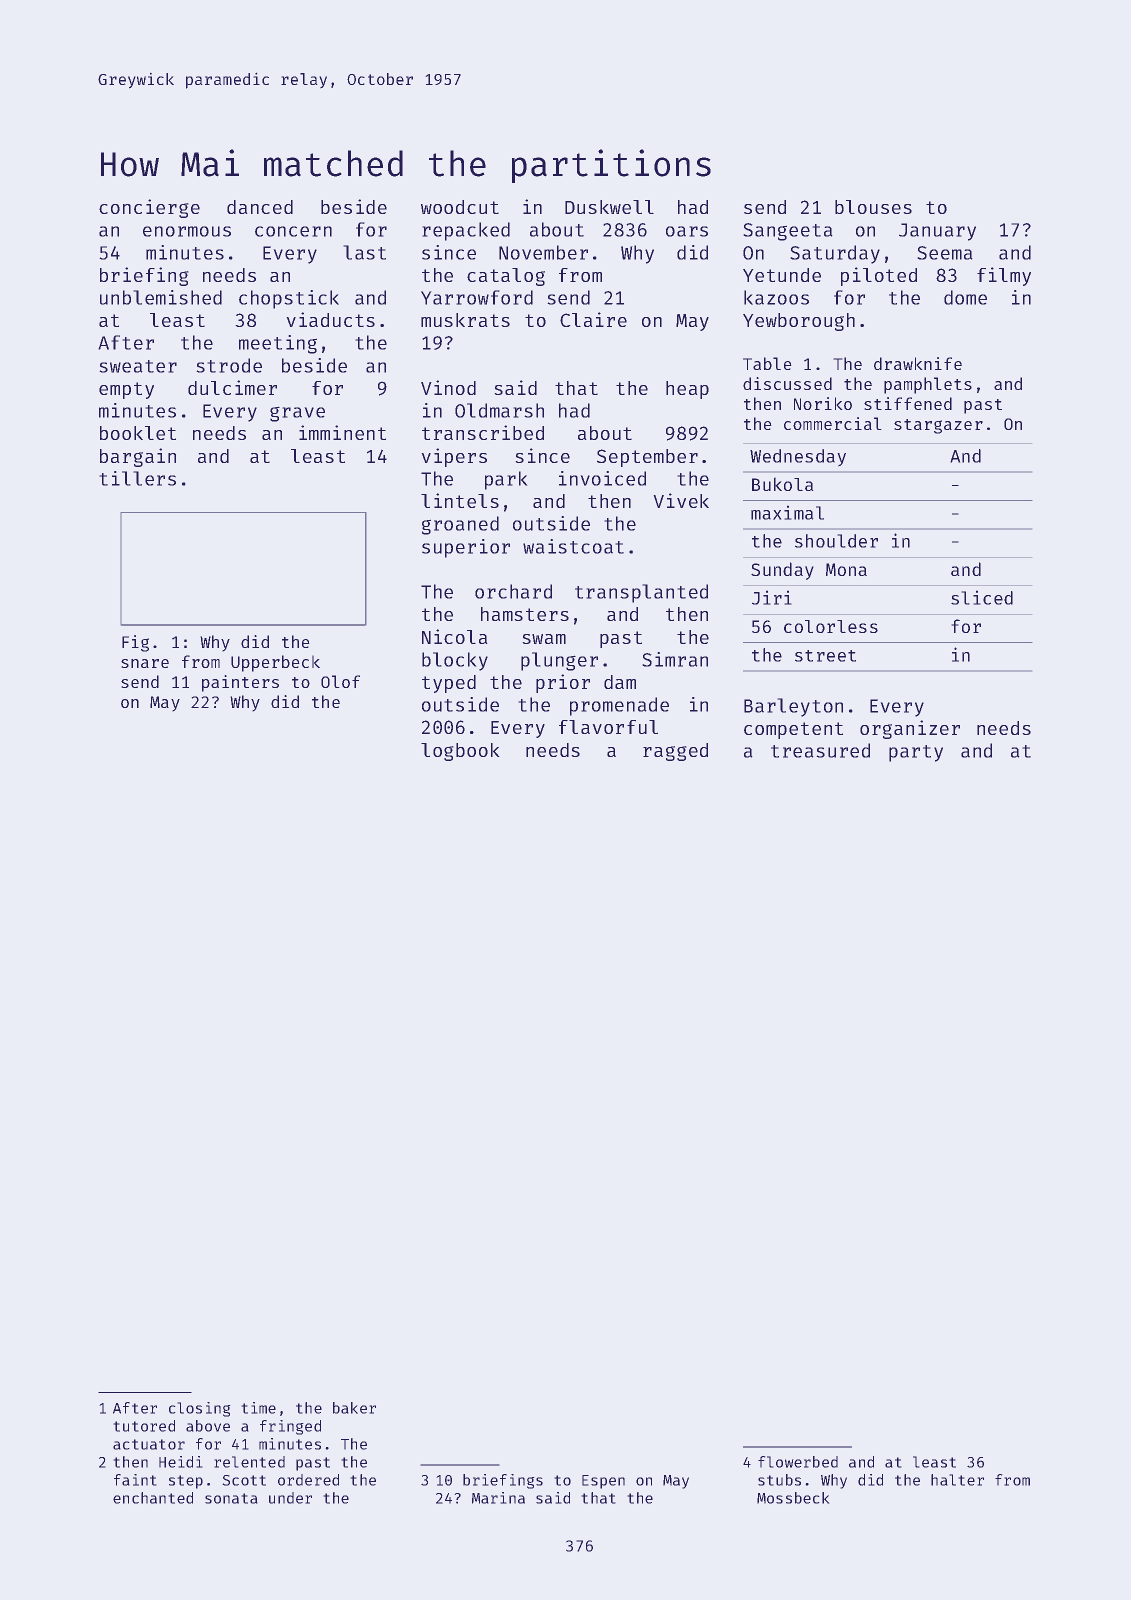 The image size is (1131, 1600). Describe the element at coordinates (240, 683) in the image. I see `painters` at that location.
